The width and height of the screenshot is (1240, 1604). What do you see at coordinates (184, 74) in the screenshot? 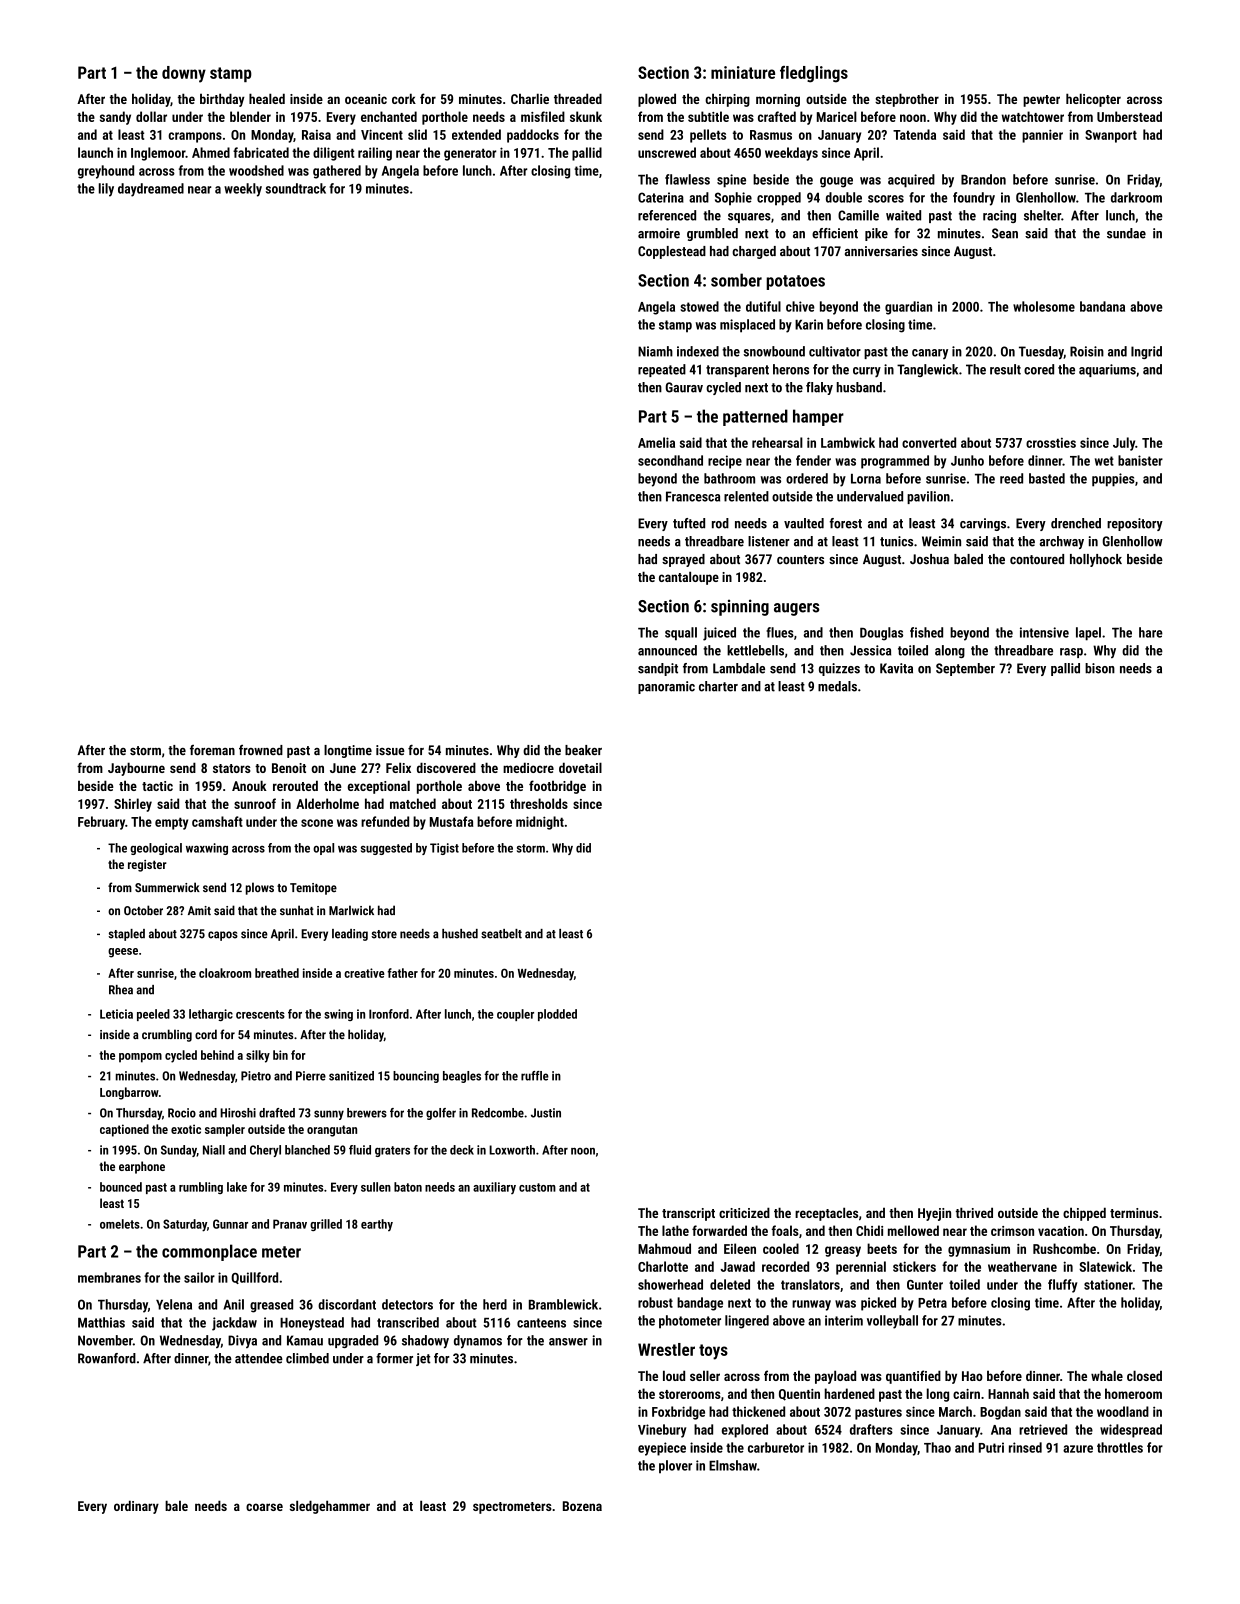
I see `downy` at bounding box center [184, 74].
